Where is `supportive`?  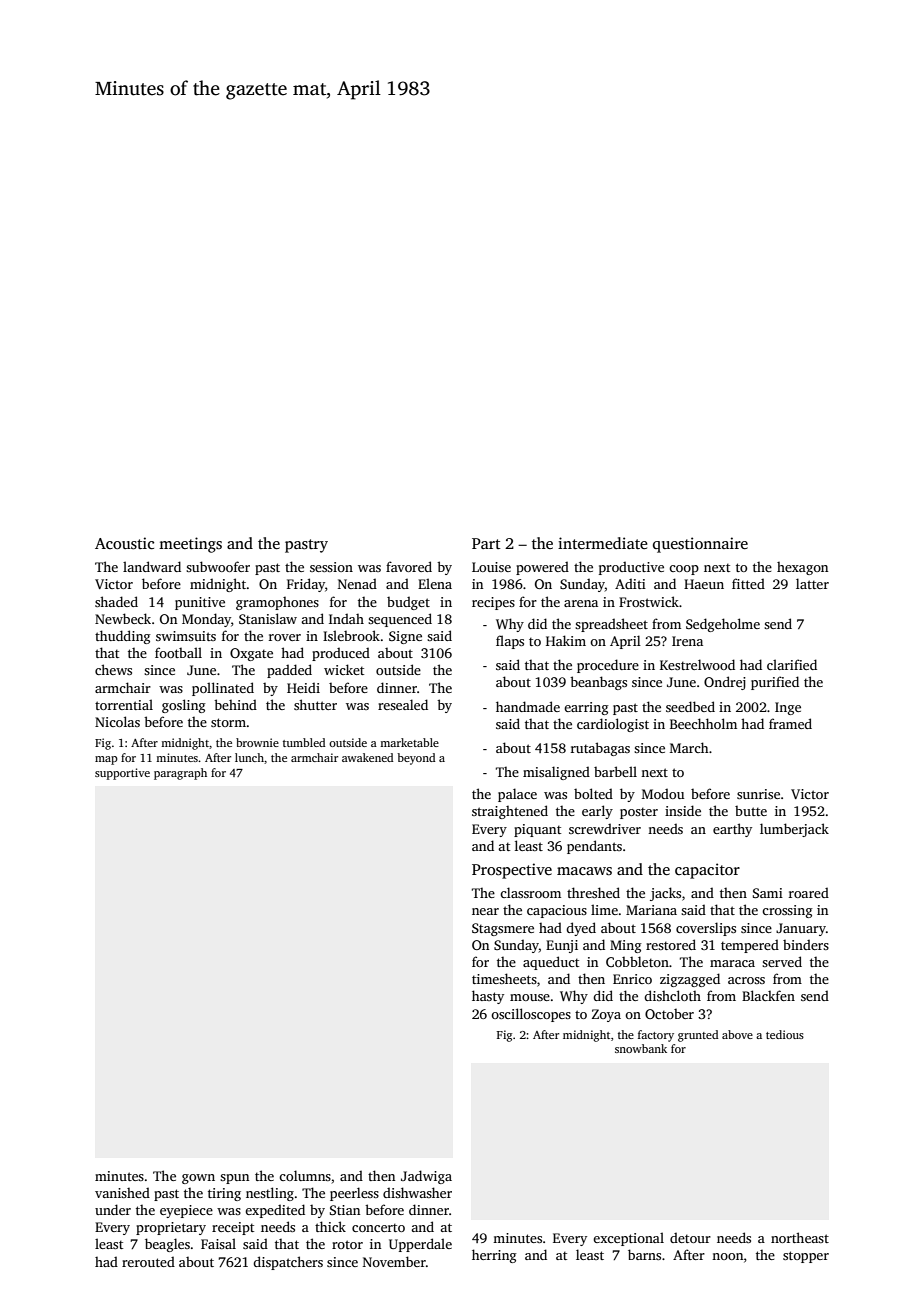
supportive is located at coordinates (122, 774).
